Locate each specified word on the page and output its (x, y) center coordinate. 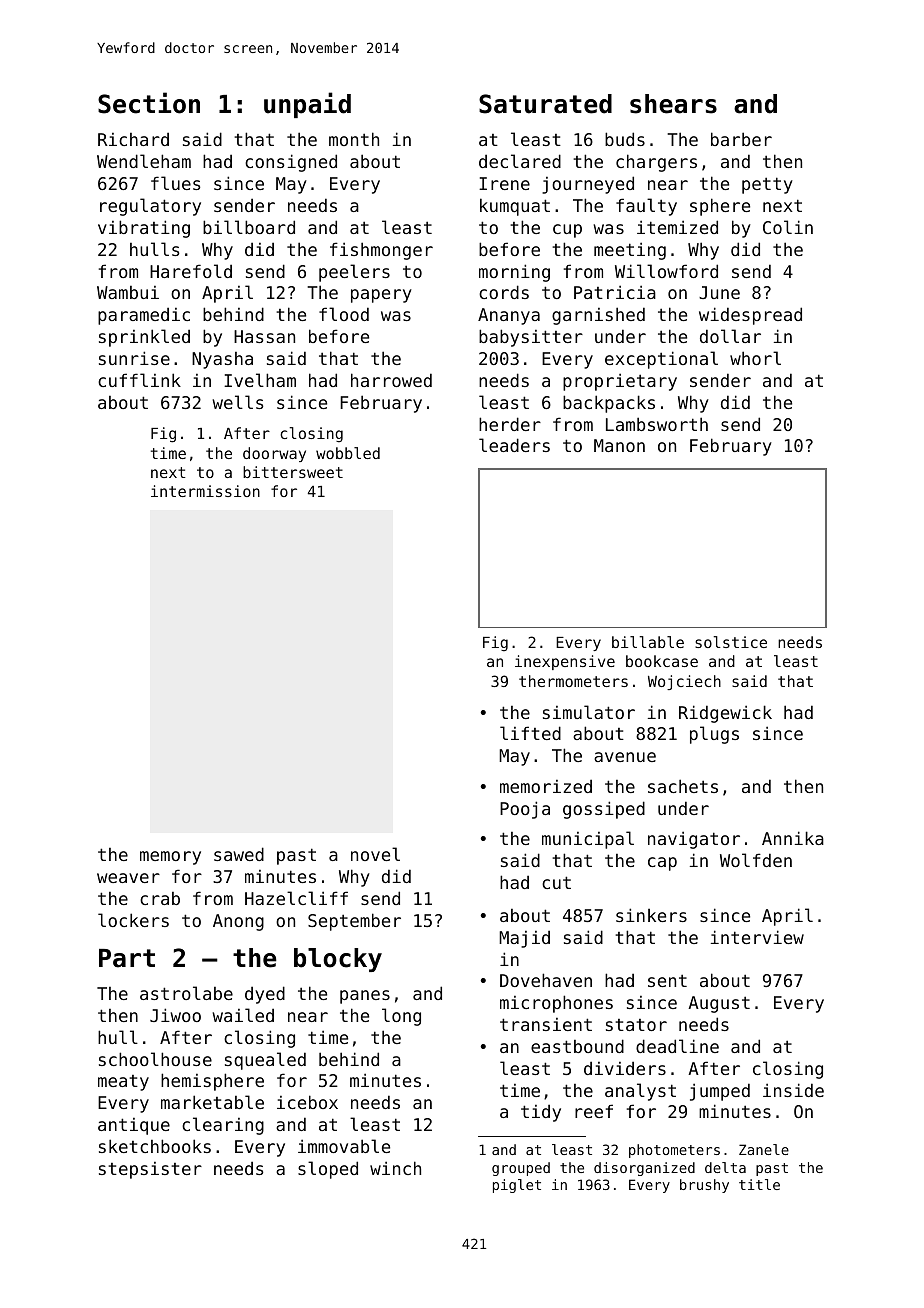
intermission (205, 491)
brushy (704, 1186)
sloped (328, 1170)
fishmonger (381, 251)
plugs (714, 735)
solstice (731, 642)
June (719, 292)
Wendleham (144, 161)
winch (395, 1168)
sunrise (134, 358)
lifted (530, 733)
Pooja (525, 810)
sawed (239, 854)
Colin (788, 227)
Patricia (615, 292)
